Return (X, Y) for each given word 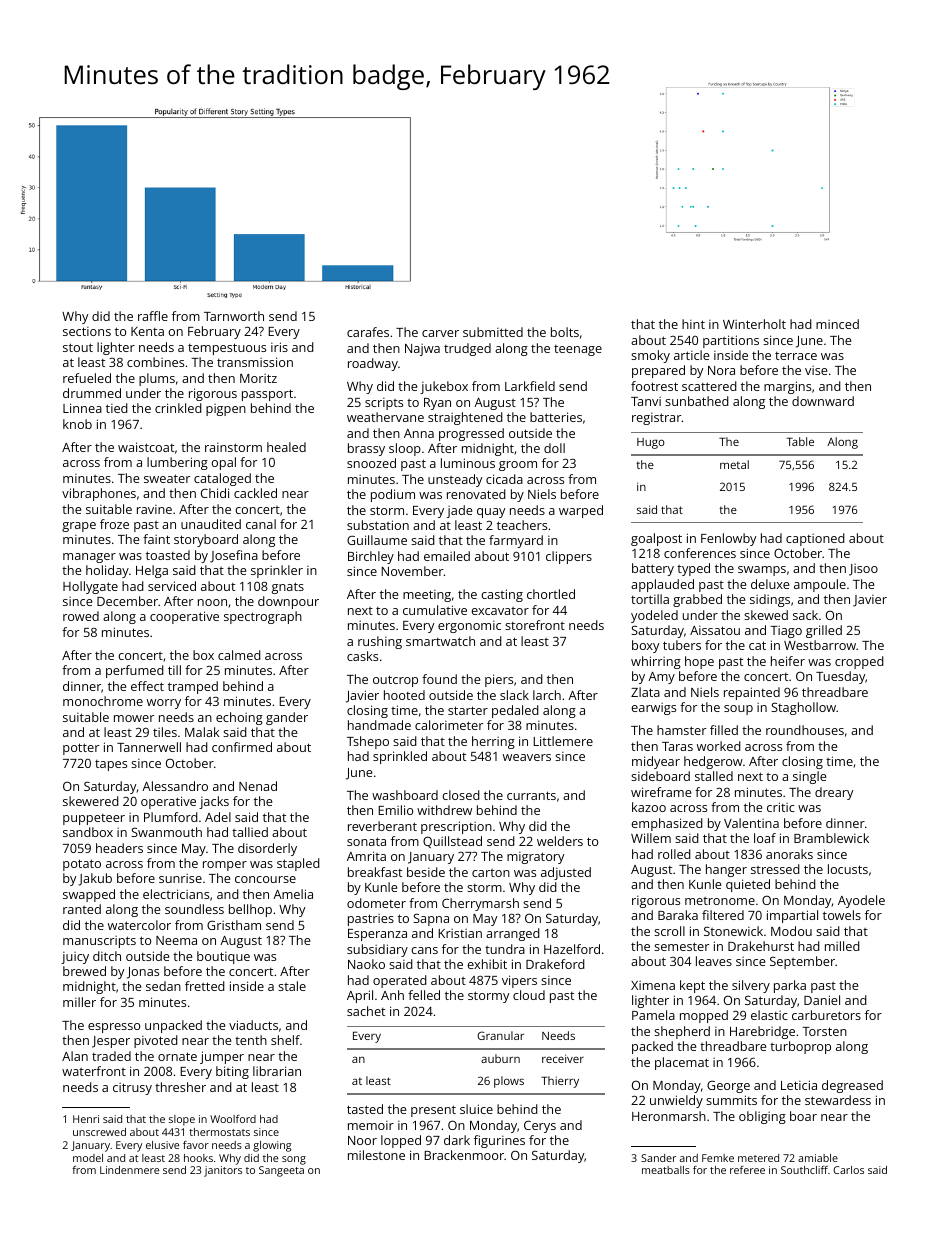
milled (842, 946)
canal (261, 524)
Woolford (233, 1119)
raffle (153, 316)
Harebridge (762, 1032)
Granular (500, 1035)
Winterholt (754, 324)
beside (426, 872)
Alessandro (175, 786)
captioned (815, 539)
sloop (405, 449)
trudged (467, 349)
